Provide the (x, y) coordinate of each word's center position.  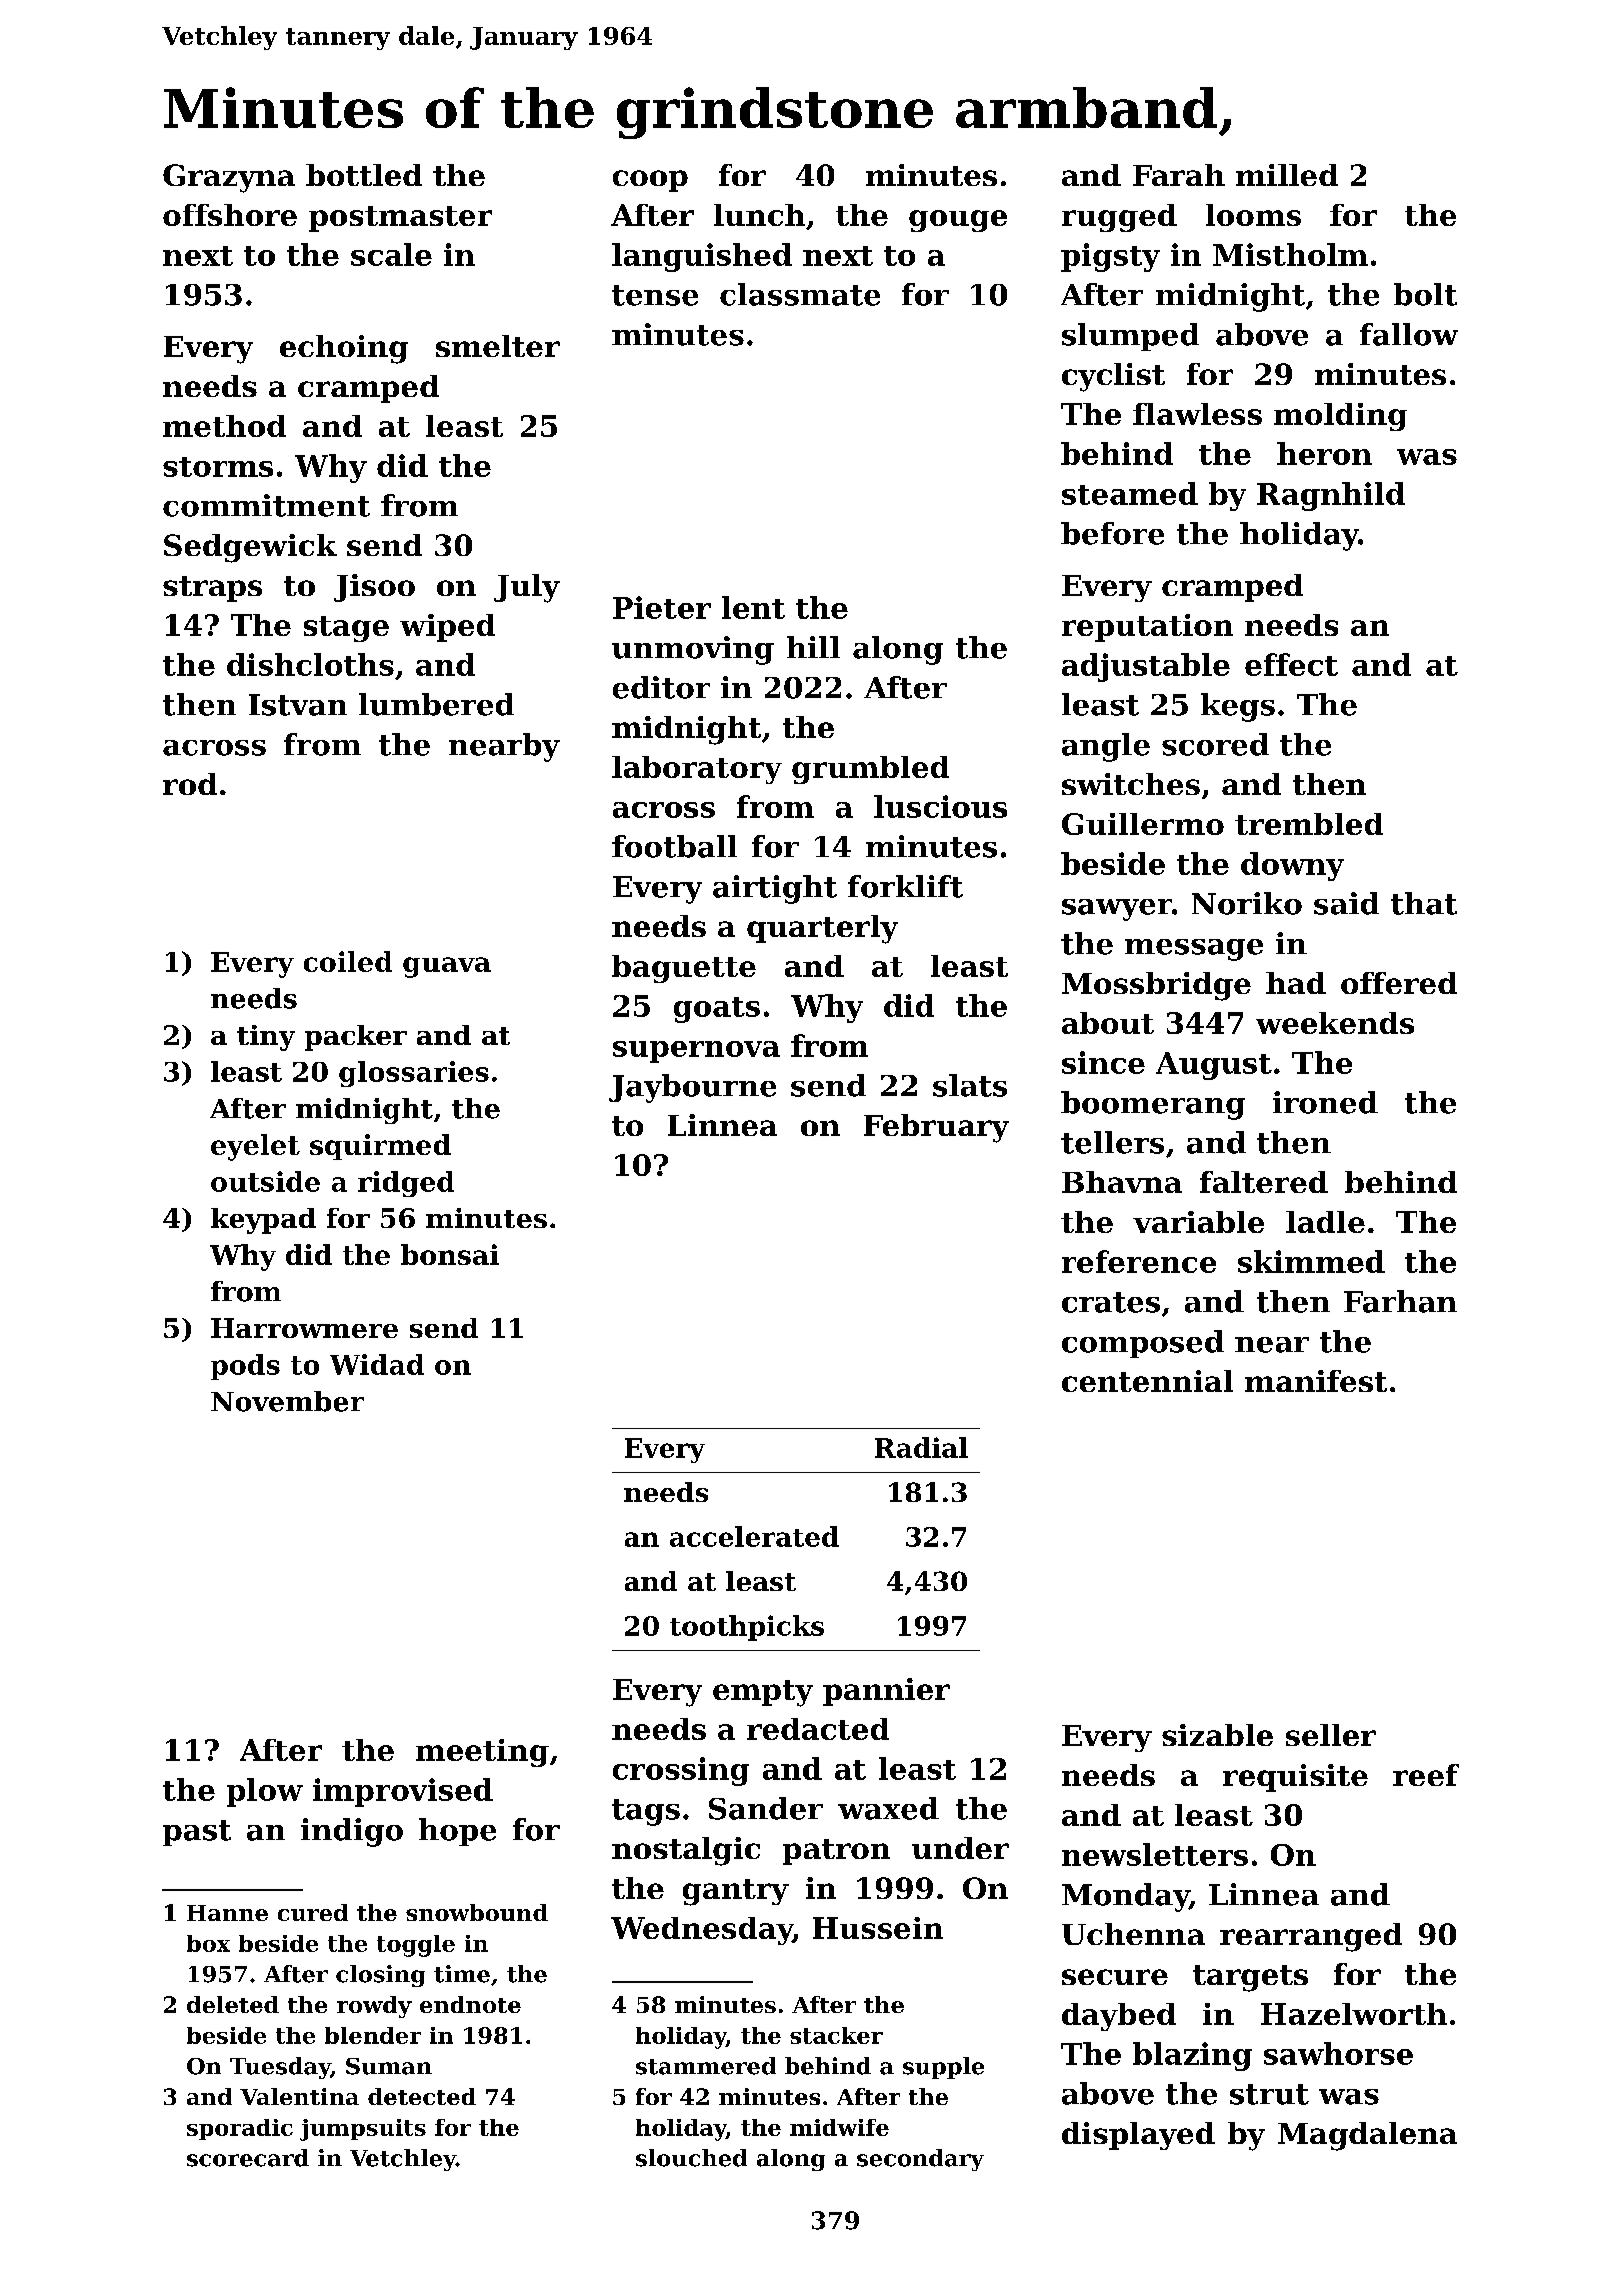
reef (1426, 1775)
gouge (958, 221)
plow (265, 1792)
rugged (1119, 218)
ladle (1325, 1222)
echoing (344, 349)
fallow (1409, 334)
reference (1139, 1261)
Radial (921, 1447)
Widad (377, 1364)
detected (422, 2096)
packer (356, 1038)
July (527, 588)
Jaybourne (692, 1088)
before (1112, 533)
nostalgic (686, 1851)
